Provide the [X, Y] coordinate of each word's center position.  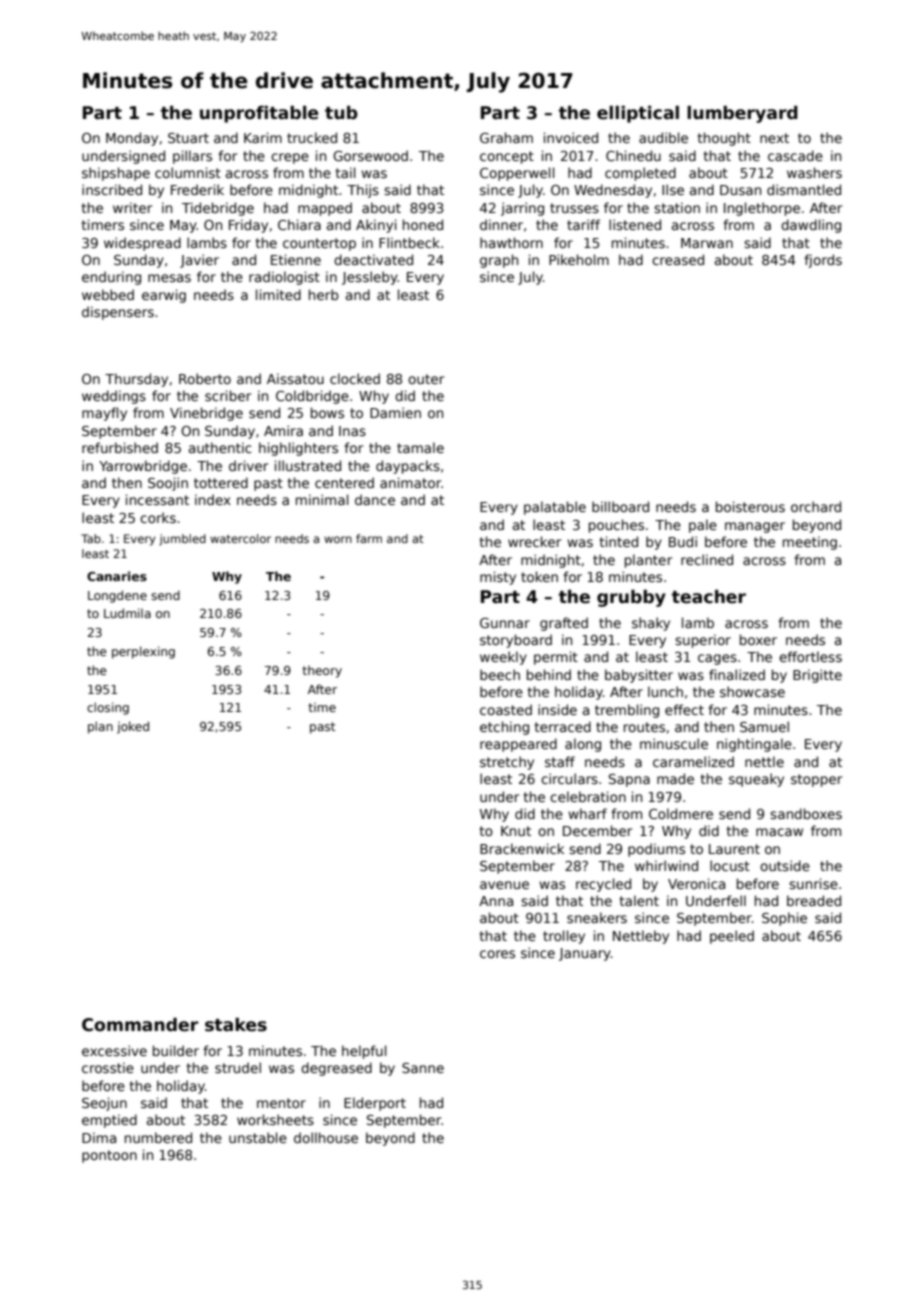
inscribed [112, 189]
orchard [816, 506]
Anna [496, 901]
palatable [555, 508]
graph [499, 261]
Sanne [423, 1068]
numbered [158, 1137]
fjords [823, 261]
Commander [140, 1025]
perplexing [143, 652]
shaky [651, 624]
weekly [503, 658]
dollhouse [326, 1137]
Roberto [205, 378]
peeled [732, 937]
